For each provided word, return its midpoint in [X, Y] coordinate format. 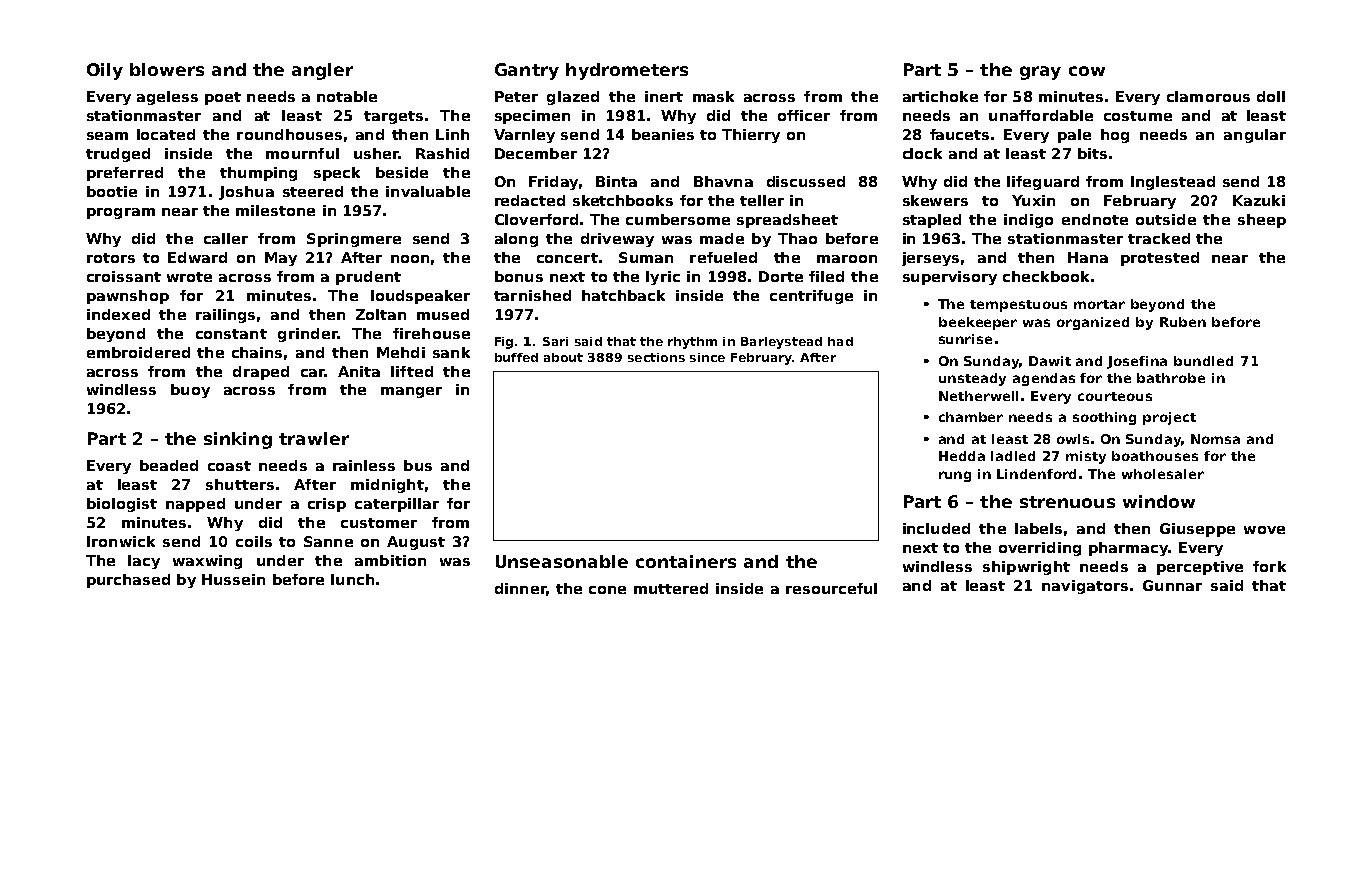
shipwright [1026, 568]
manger [411, 392]
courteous [1115, 396]
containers [686, 561]
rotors [111, 258]
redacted [530, 200]
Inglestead [1173, 183]
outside [1166, 219]
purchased [128, 581]
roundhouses [289, 134]
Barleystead [781, 343]
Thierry [751, 136]
